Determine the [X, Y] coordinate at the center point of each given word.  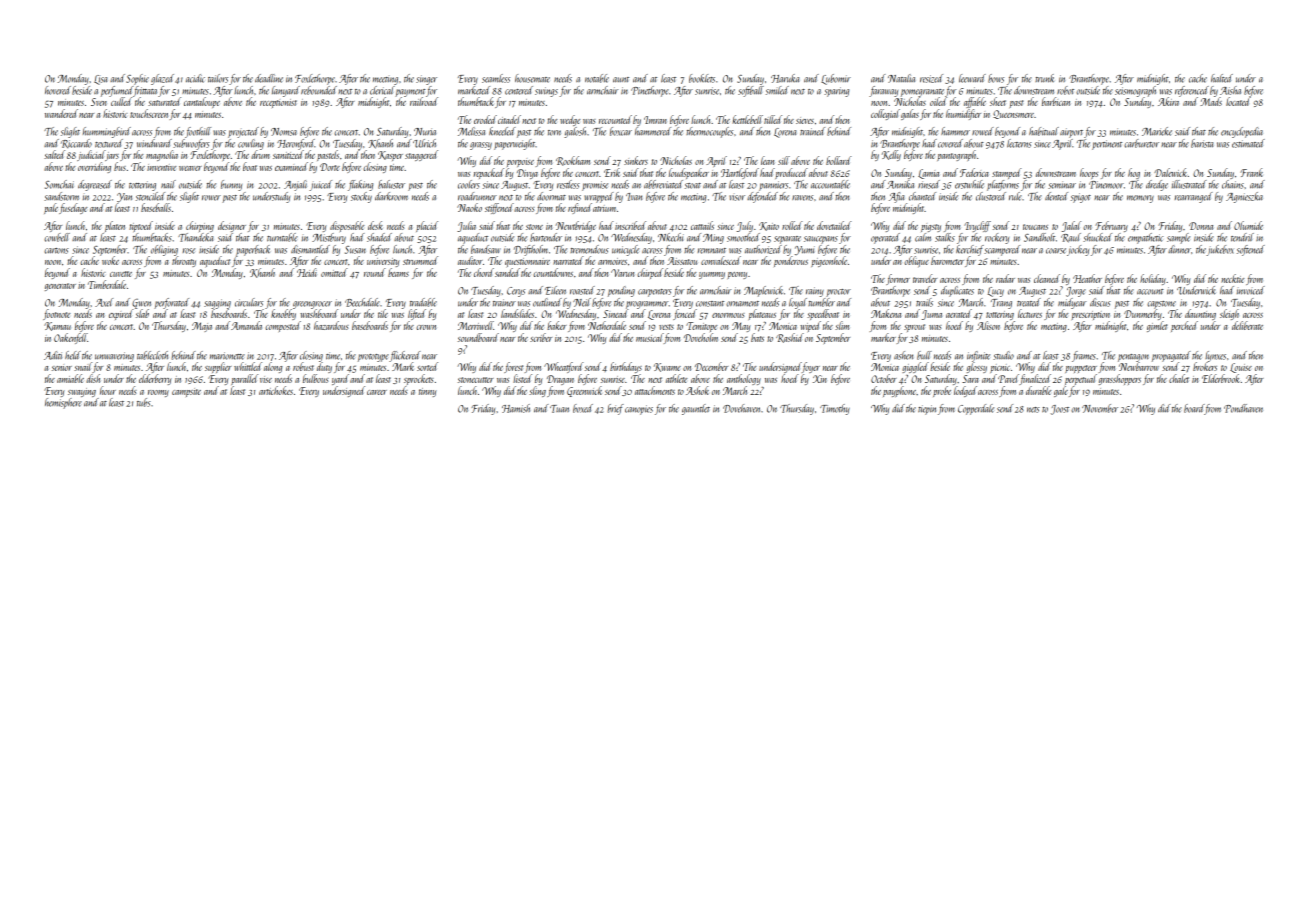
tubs [144, 402]
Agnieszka [1244, 197]
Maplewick [763, 291]
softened [1251, 250]
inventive [161, 167]
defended [762, 197]
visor [737, 198]
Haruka [785, 78]
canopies [639, 410]
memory [1140, 199]
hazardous [331, 325]
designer [232, 226]
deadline [269, 78]
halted [1222, 78]
